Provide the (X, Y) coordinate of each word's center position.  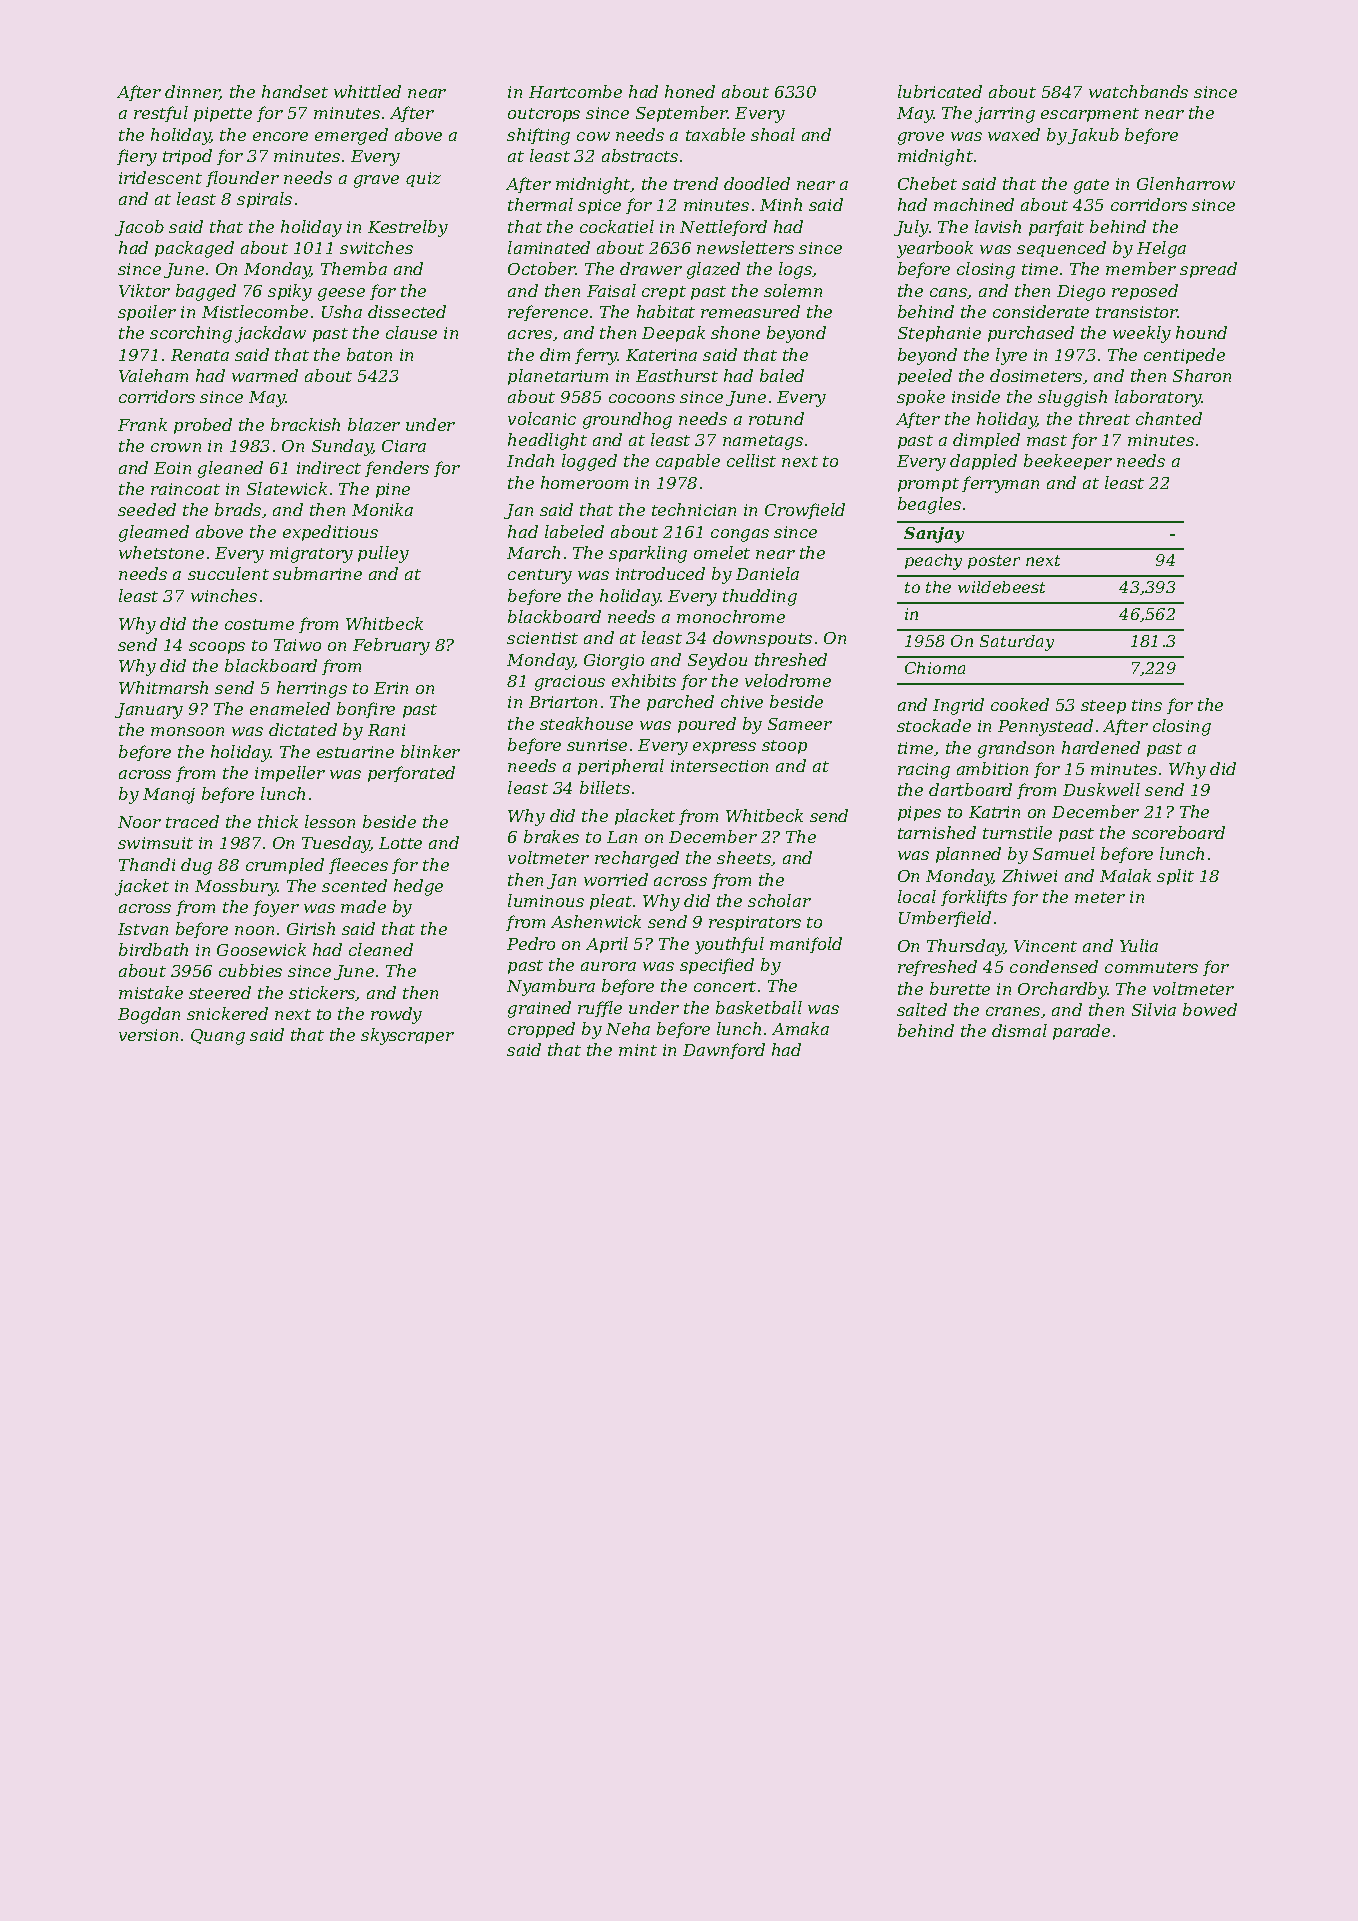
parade (1081, 1032)
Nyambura (551, 987)
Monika (382, 509)
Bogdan (149, 1015)
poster (994, 562)
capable (688, 462)
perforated (411, 774)
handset (295, 91)
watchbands (1138, 91)
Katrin (994, 812)
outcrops (544, 115)
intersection (719, 766)
